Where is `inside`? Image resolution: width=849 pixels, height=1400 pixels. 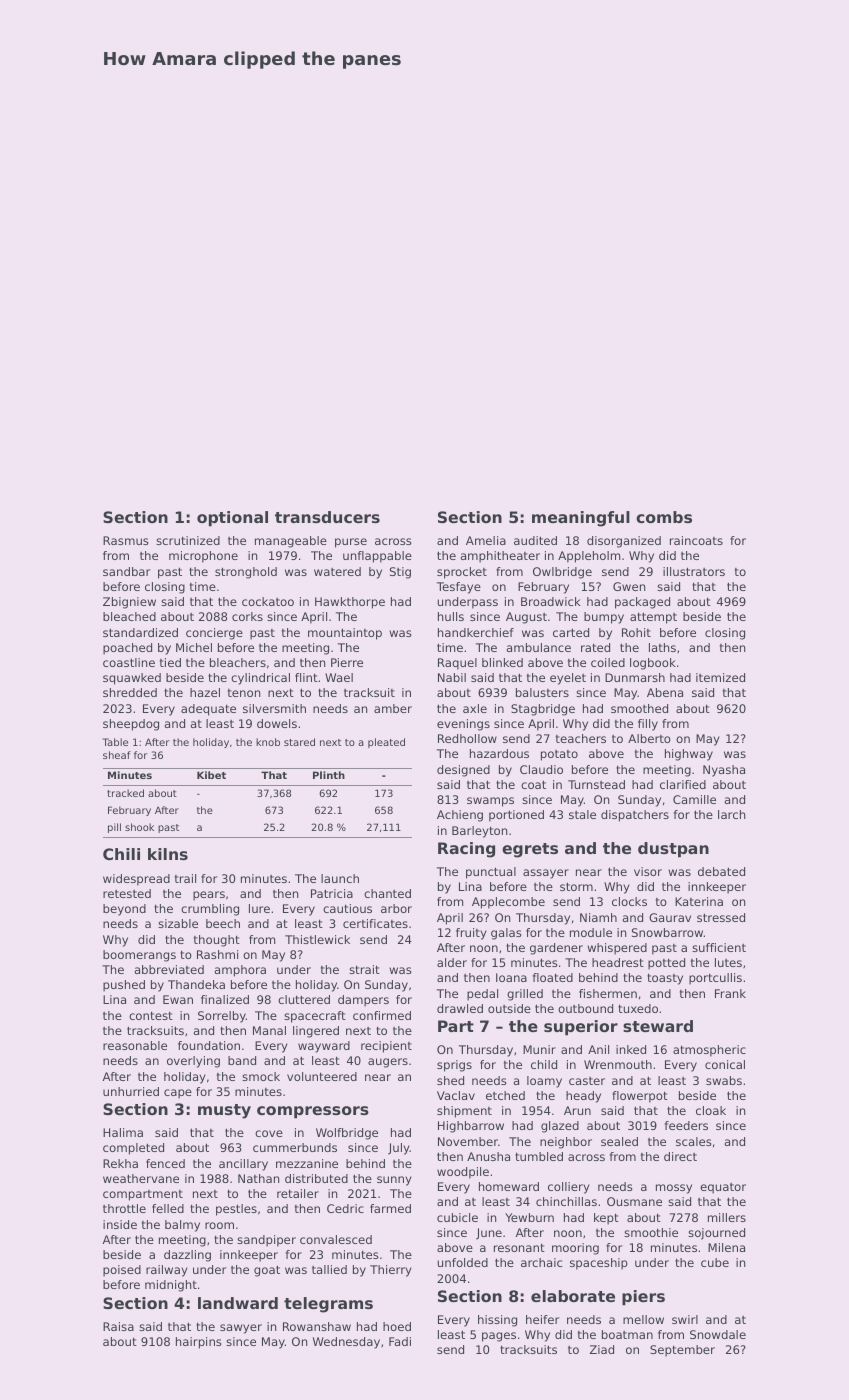
inside is located at coordinates (120, 1224).
